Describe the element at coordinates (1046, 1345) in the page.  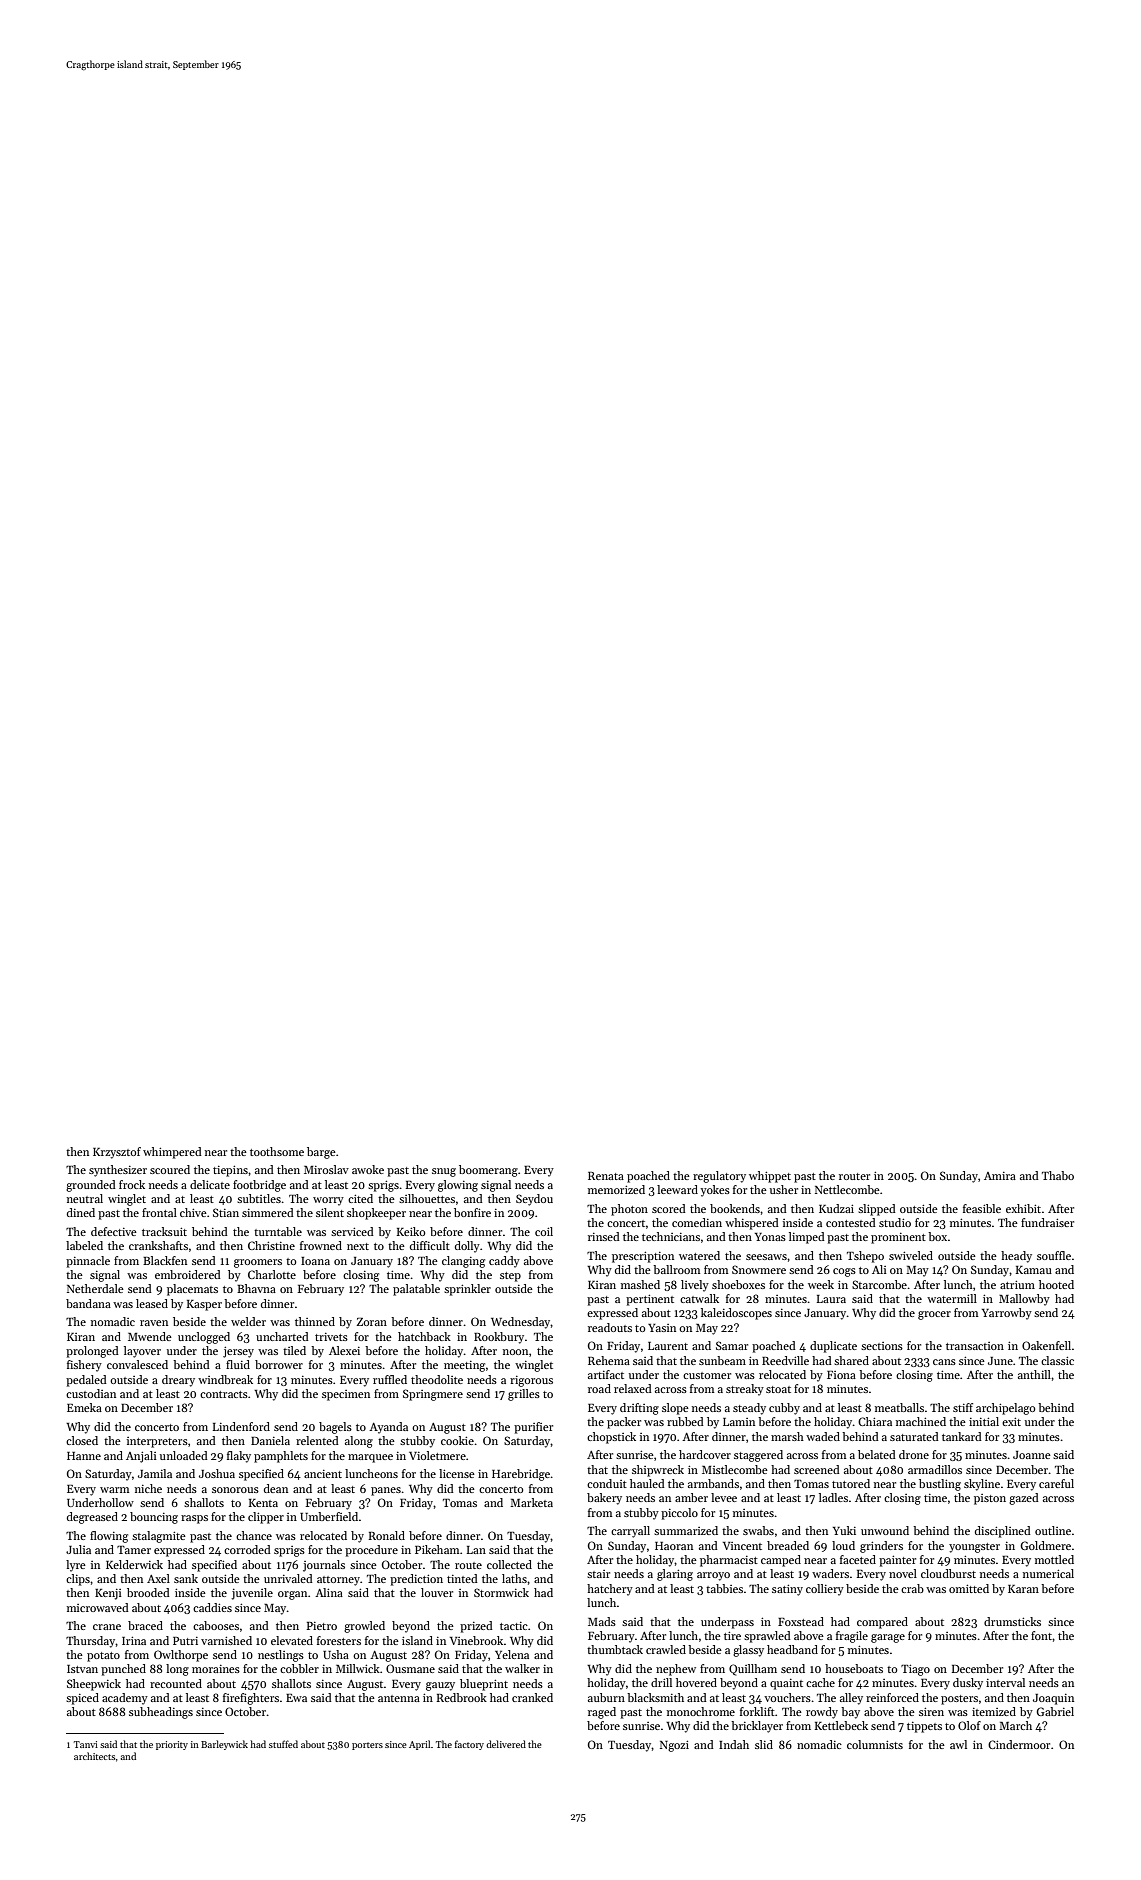
I see `Oakenfell` at that location.
